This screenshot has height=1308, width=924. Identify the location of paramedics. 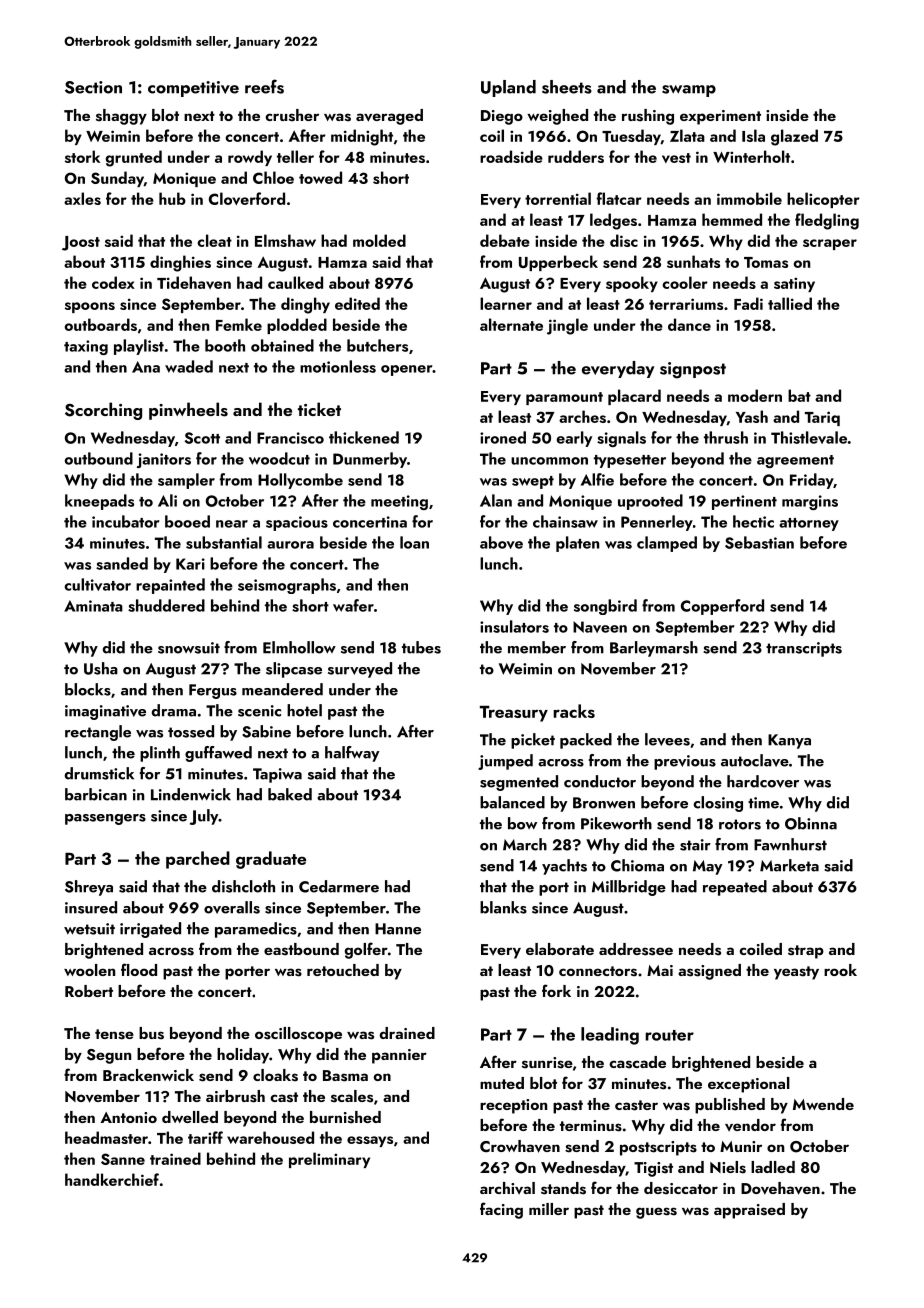
(256, 930).
